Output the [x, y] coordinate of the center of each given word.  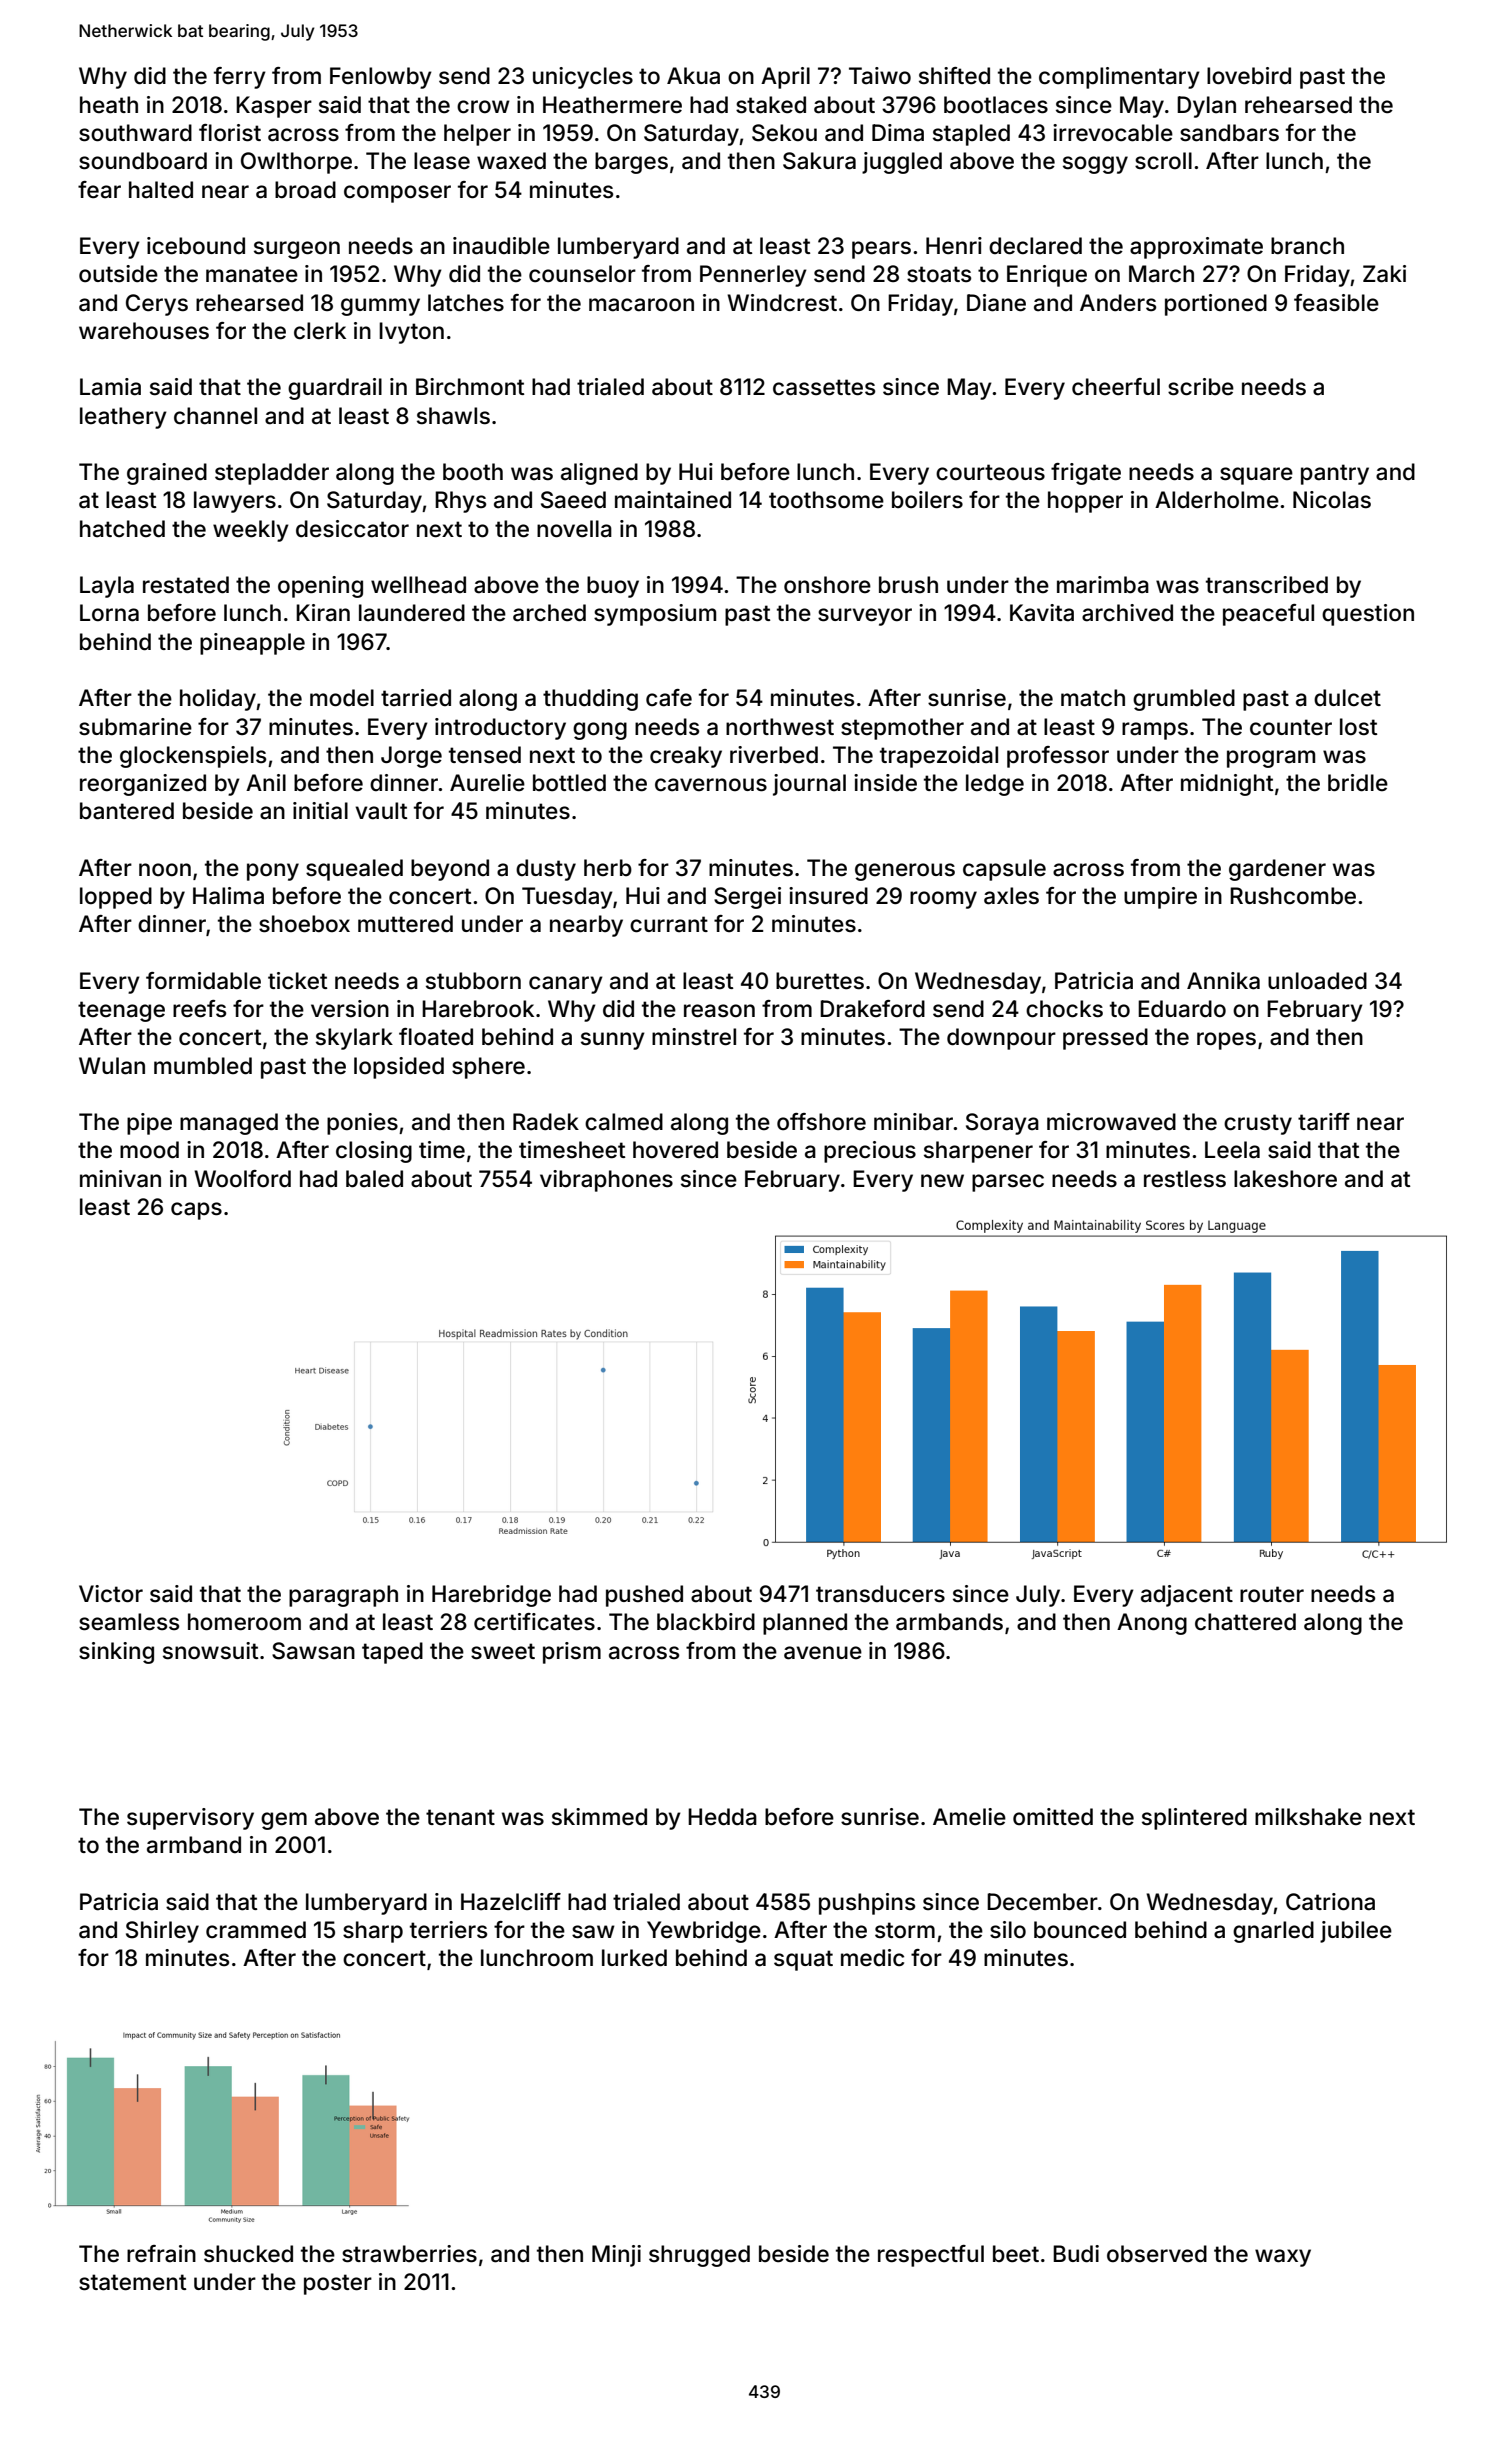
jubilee [1356, 1932]
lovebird [1249, 76]
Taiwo [880, 76]
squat [803, 1960]
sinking [116, 1653]
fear [99, 190]
